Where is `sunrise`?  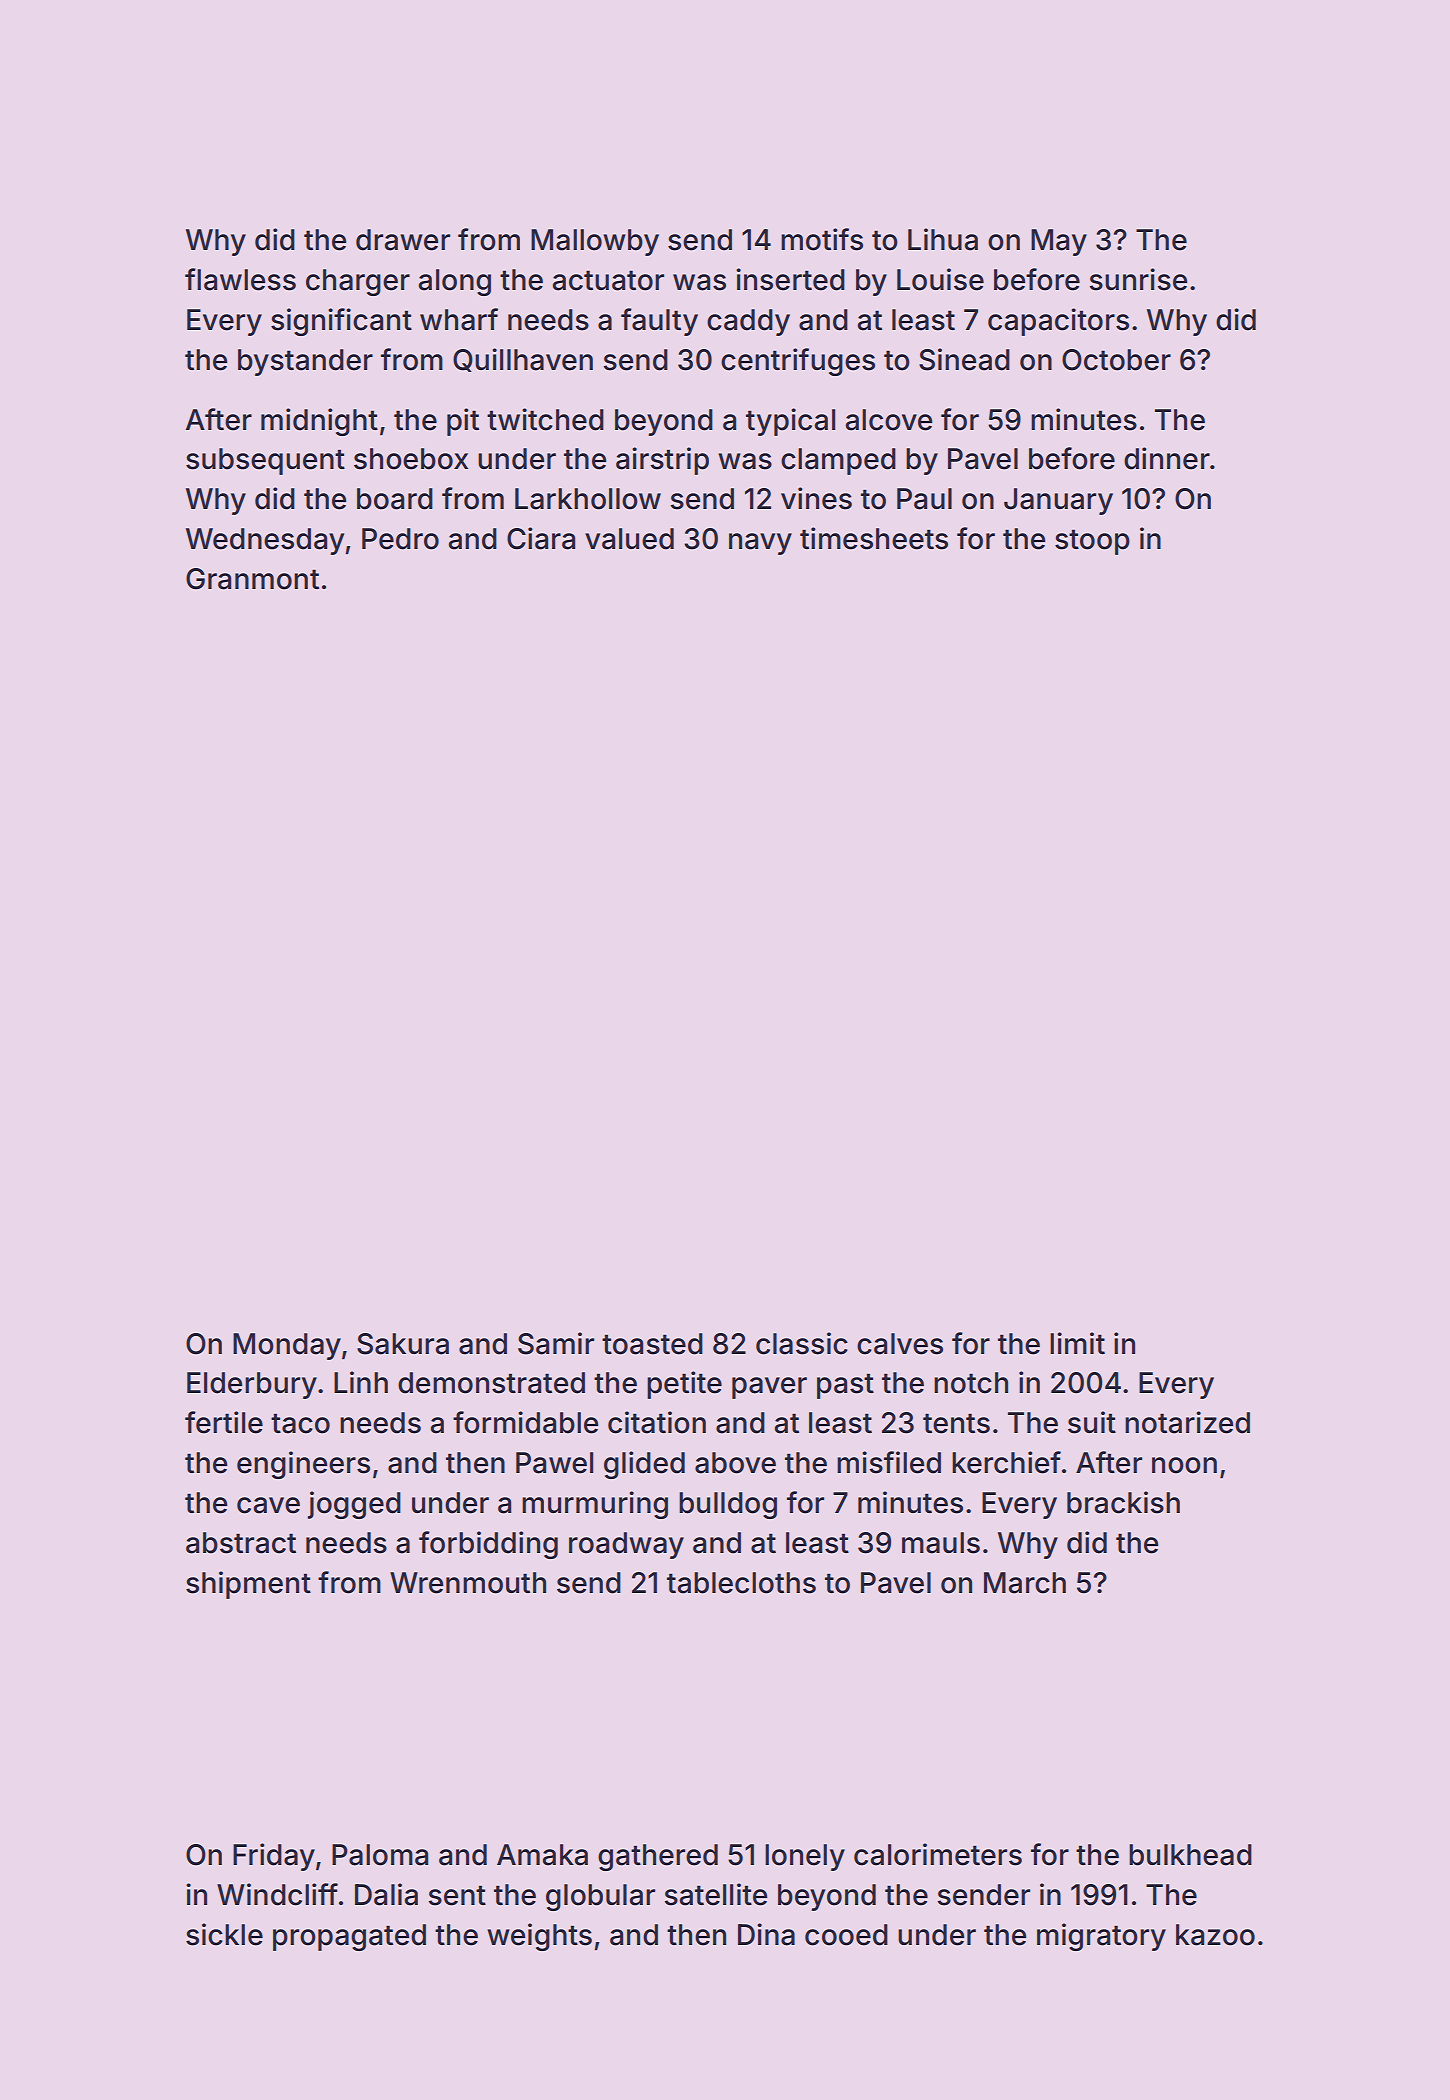 sunrise is located at coordinates (1138, 279).
